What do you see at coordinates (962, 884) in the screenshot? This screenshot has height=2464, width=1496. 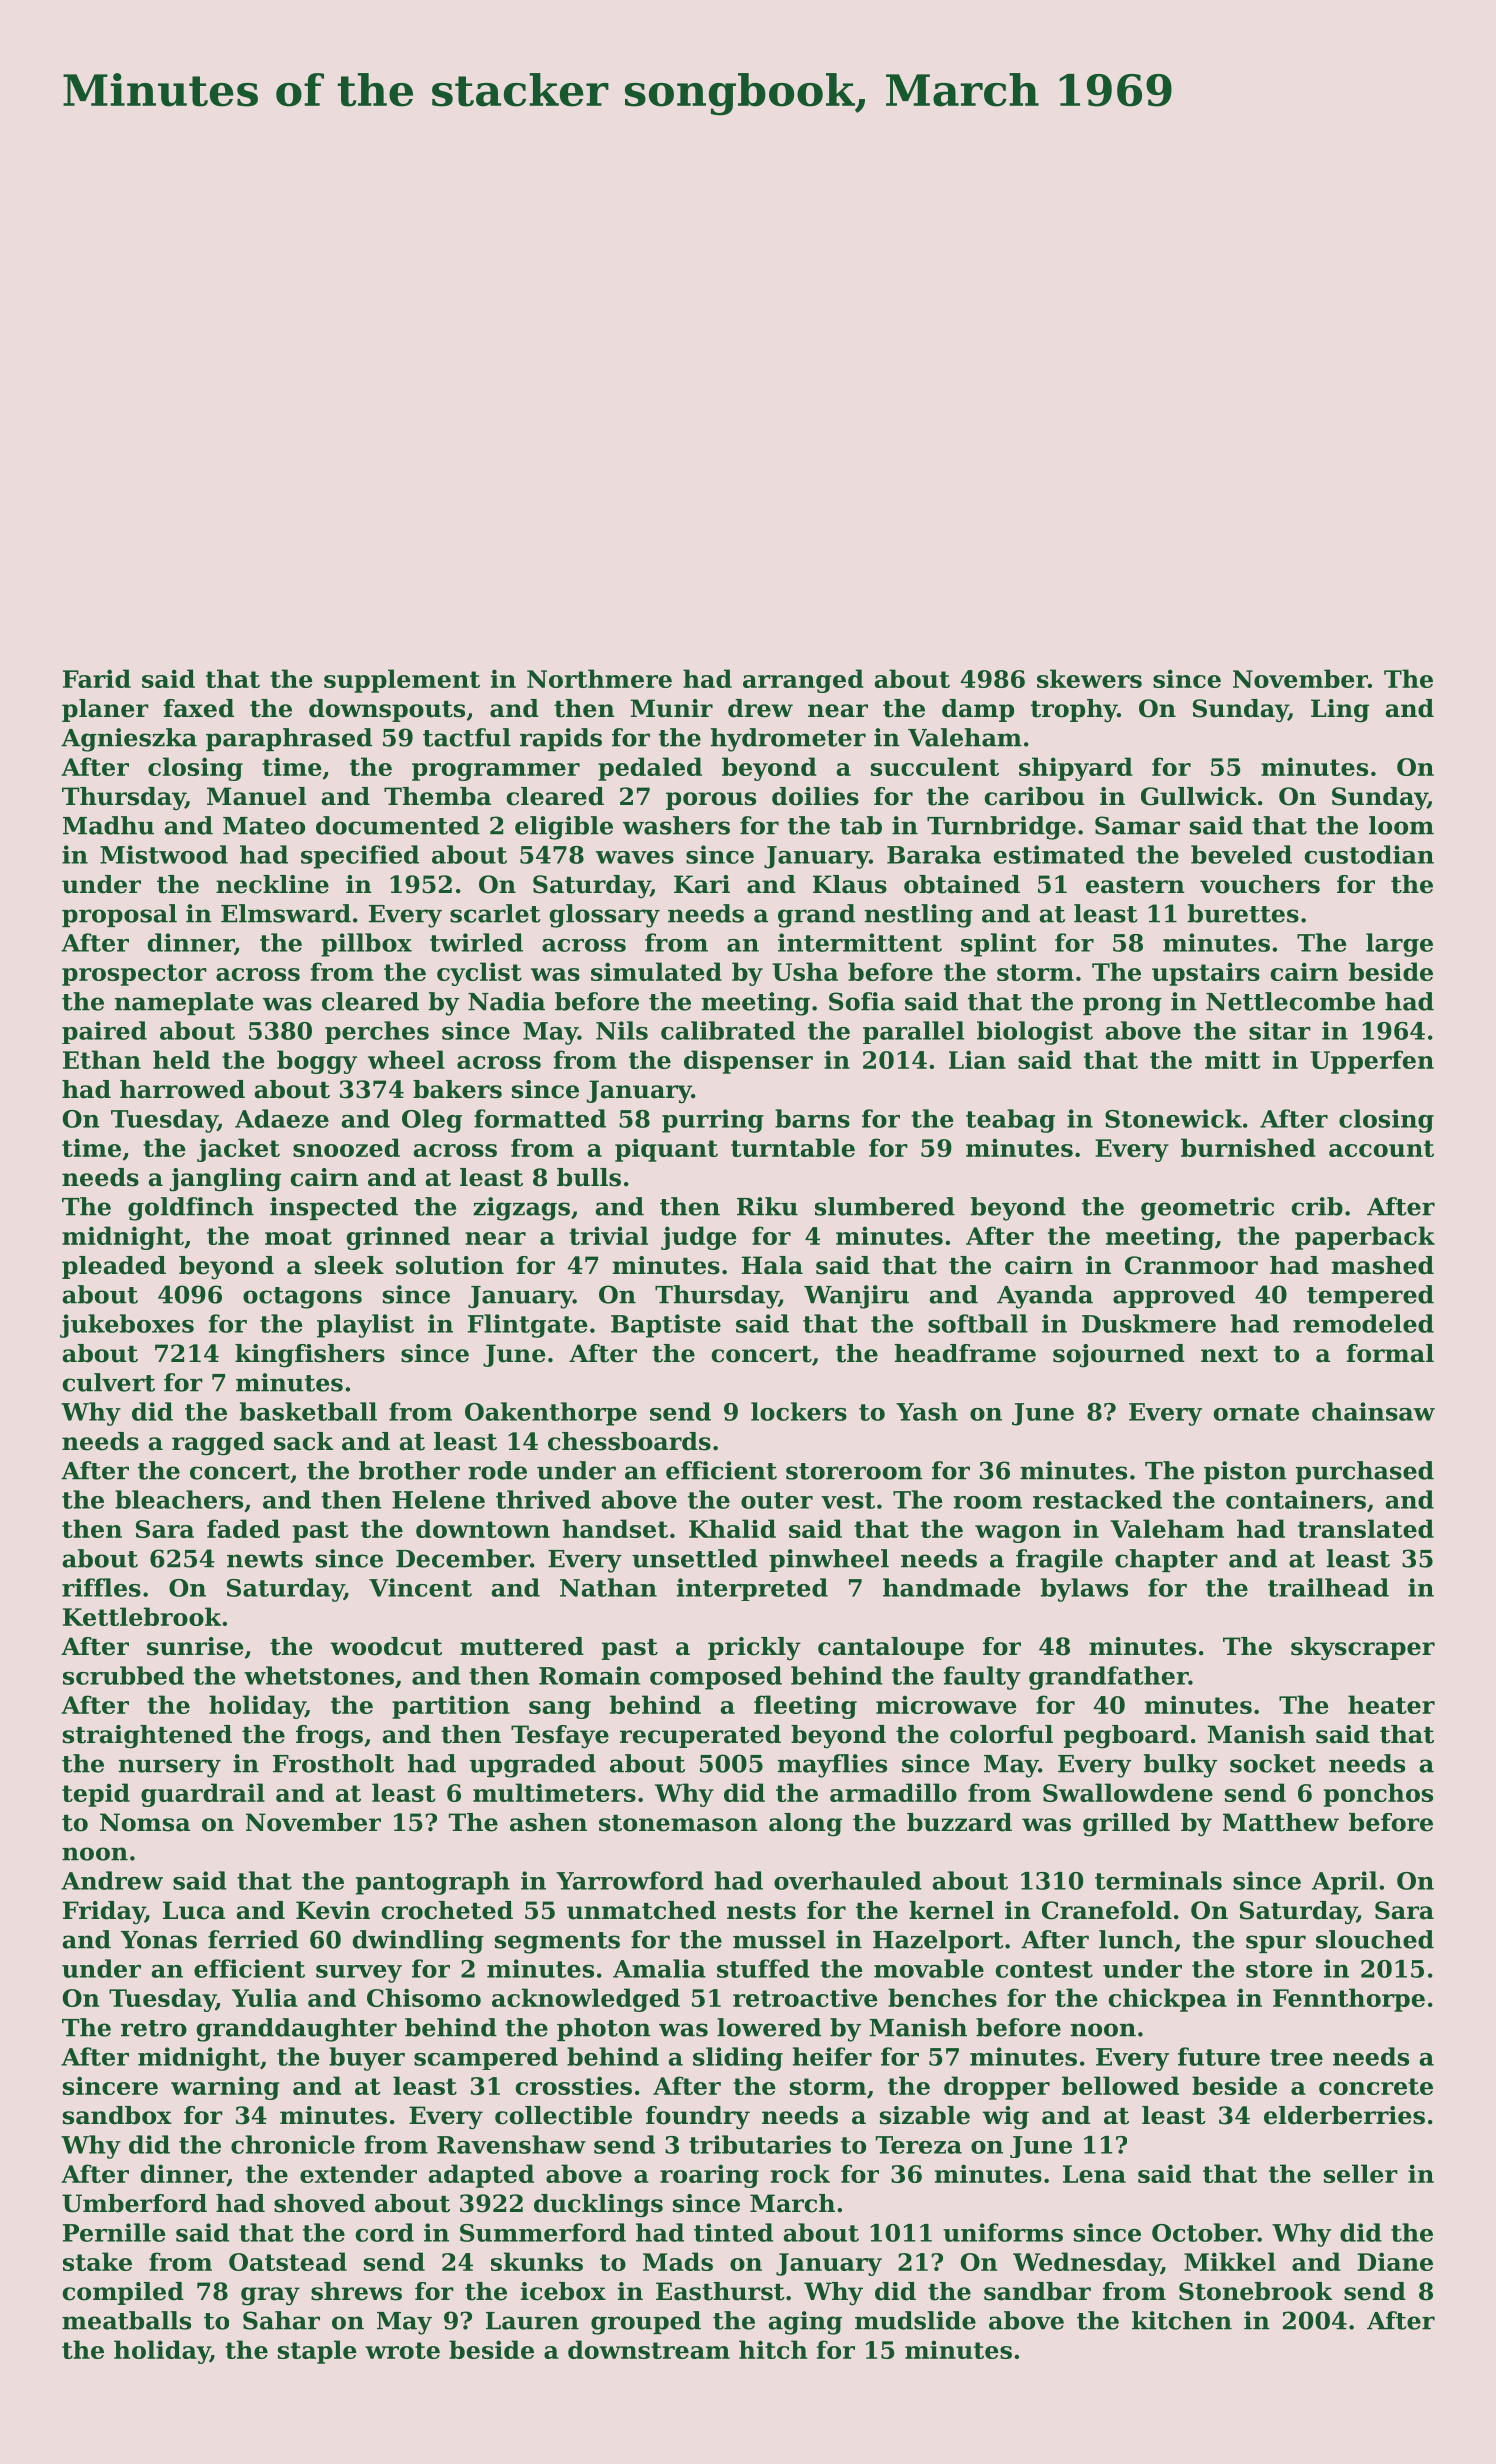 I see `obtained` at bounding box center [962, 884].
